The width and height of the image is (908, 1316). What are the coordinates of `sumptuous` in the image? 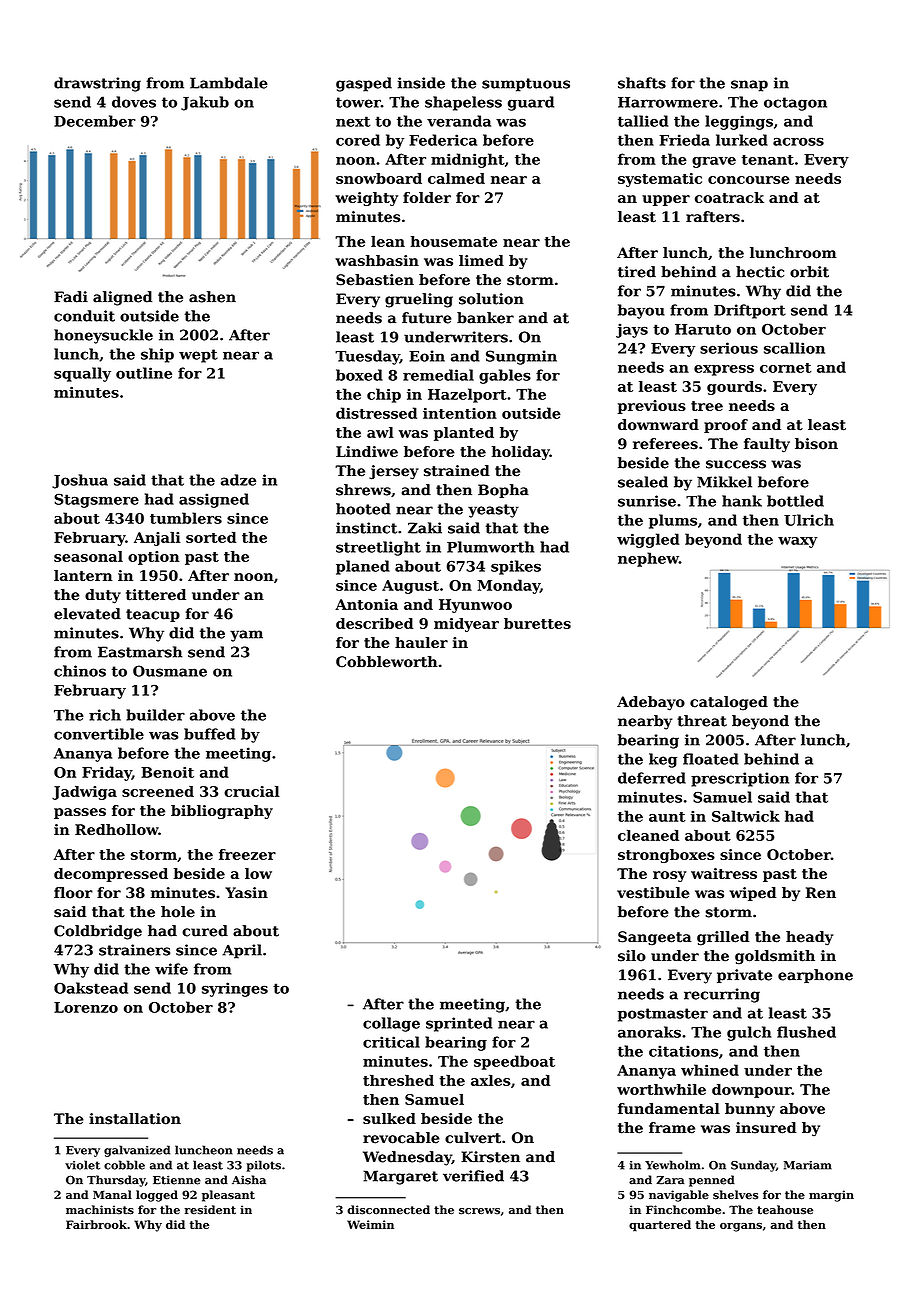 It's located at (526, 85).
